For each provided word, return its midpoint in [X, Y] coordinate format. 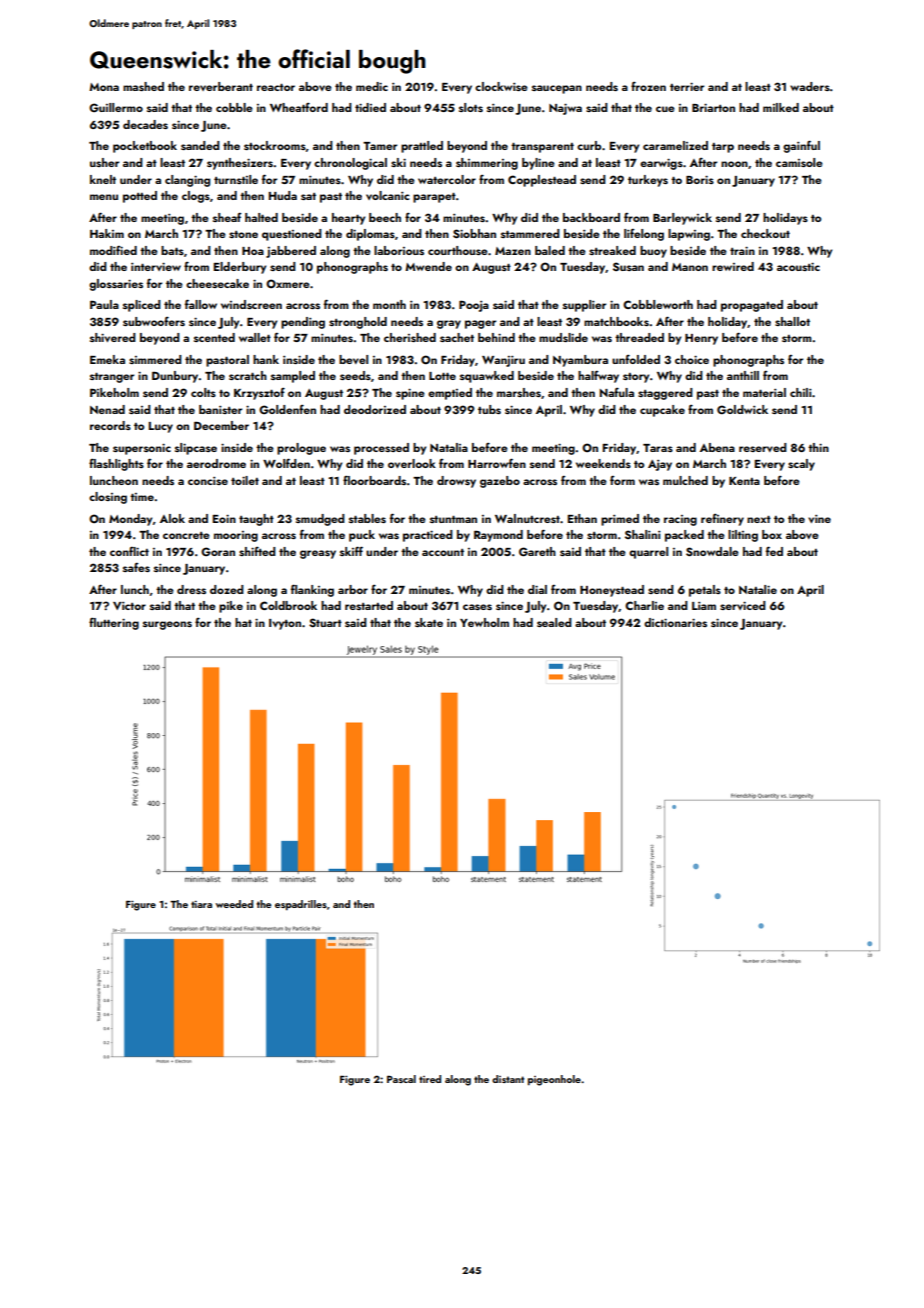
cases [477, 607]
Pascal [401, 1079]
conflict [129, 551]
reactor [276, 87]
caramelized [675, 145]
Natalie [758, 589]
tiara [201, 904]
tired [430, 1079]
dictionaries [675, 622]
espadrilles [301, 905]
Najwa [565, 109]
